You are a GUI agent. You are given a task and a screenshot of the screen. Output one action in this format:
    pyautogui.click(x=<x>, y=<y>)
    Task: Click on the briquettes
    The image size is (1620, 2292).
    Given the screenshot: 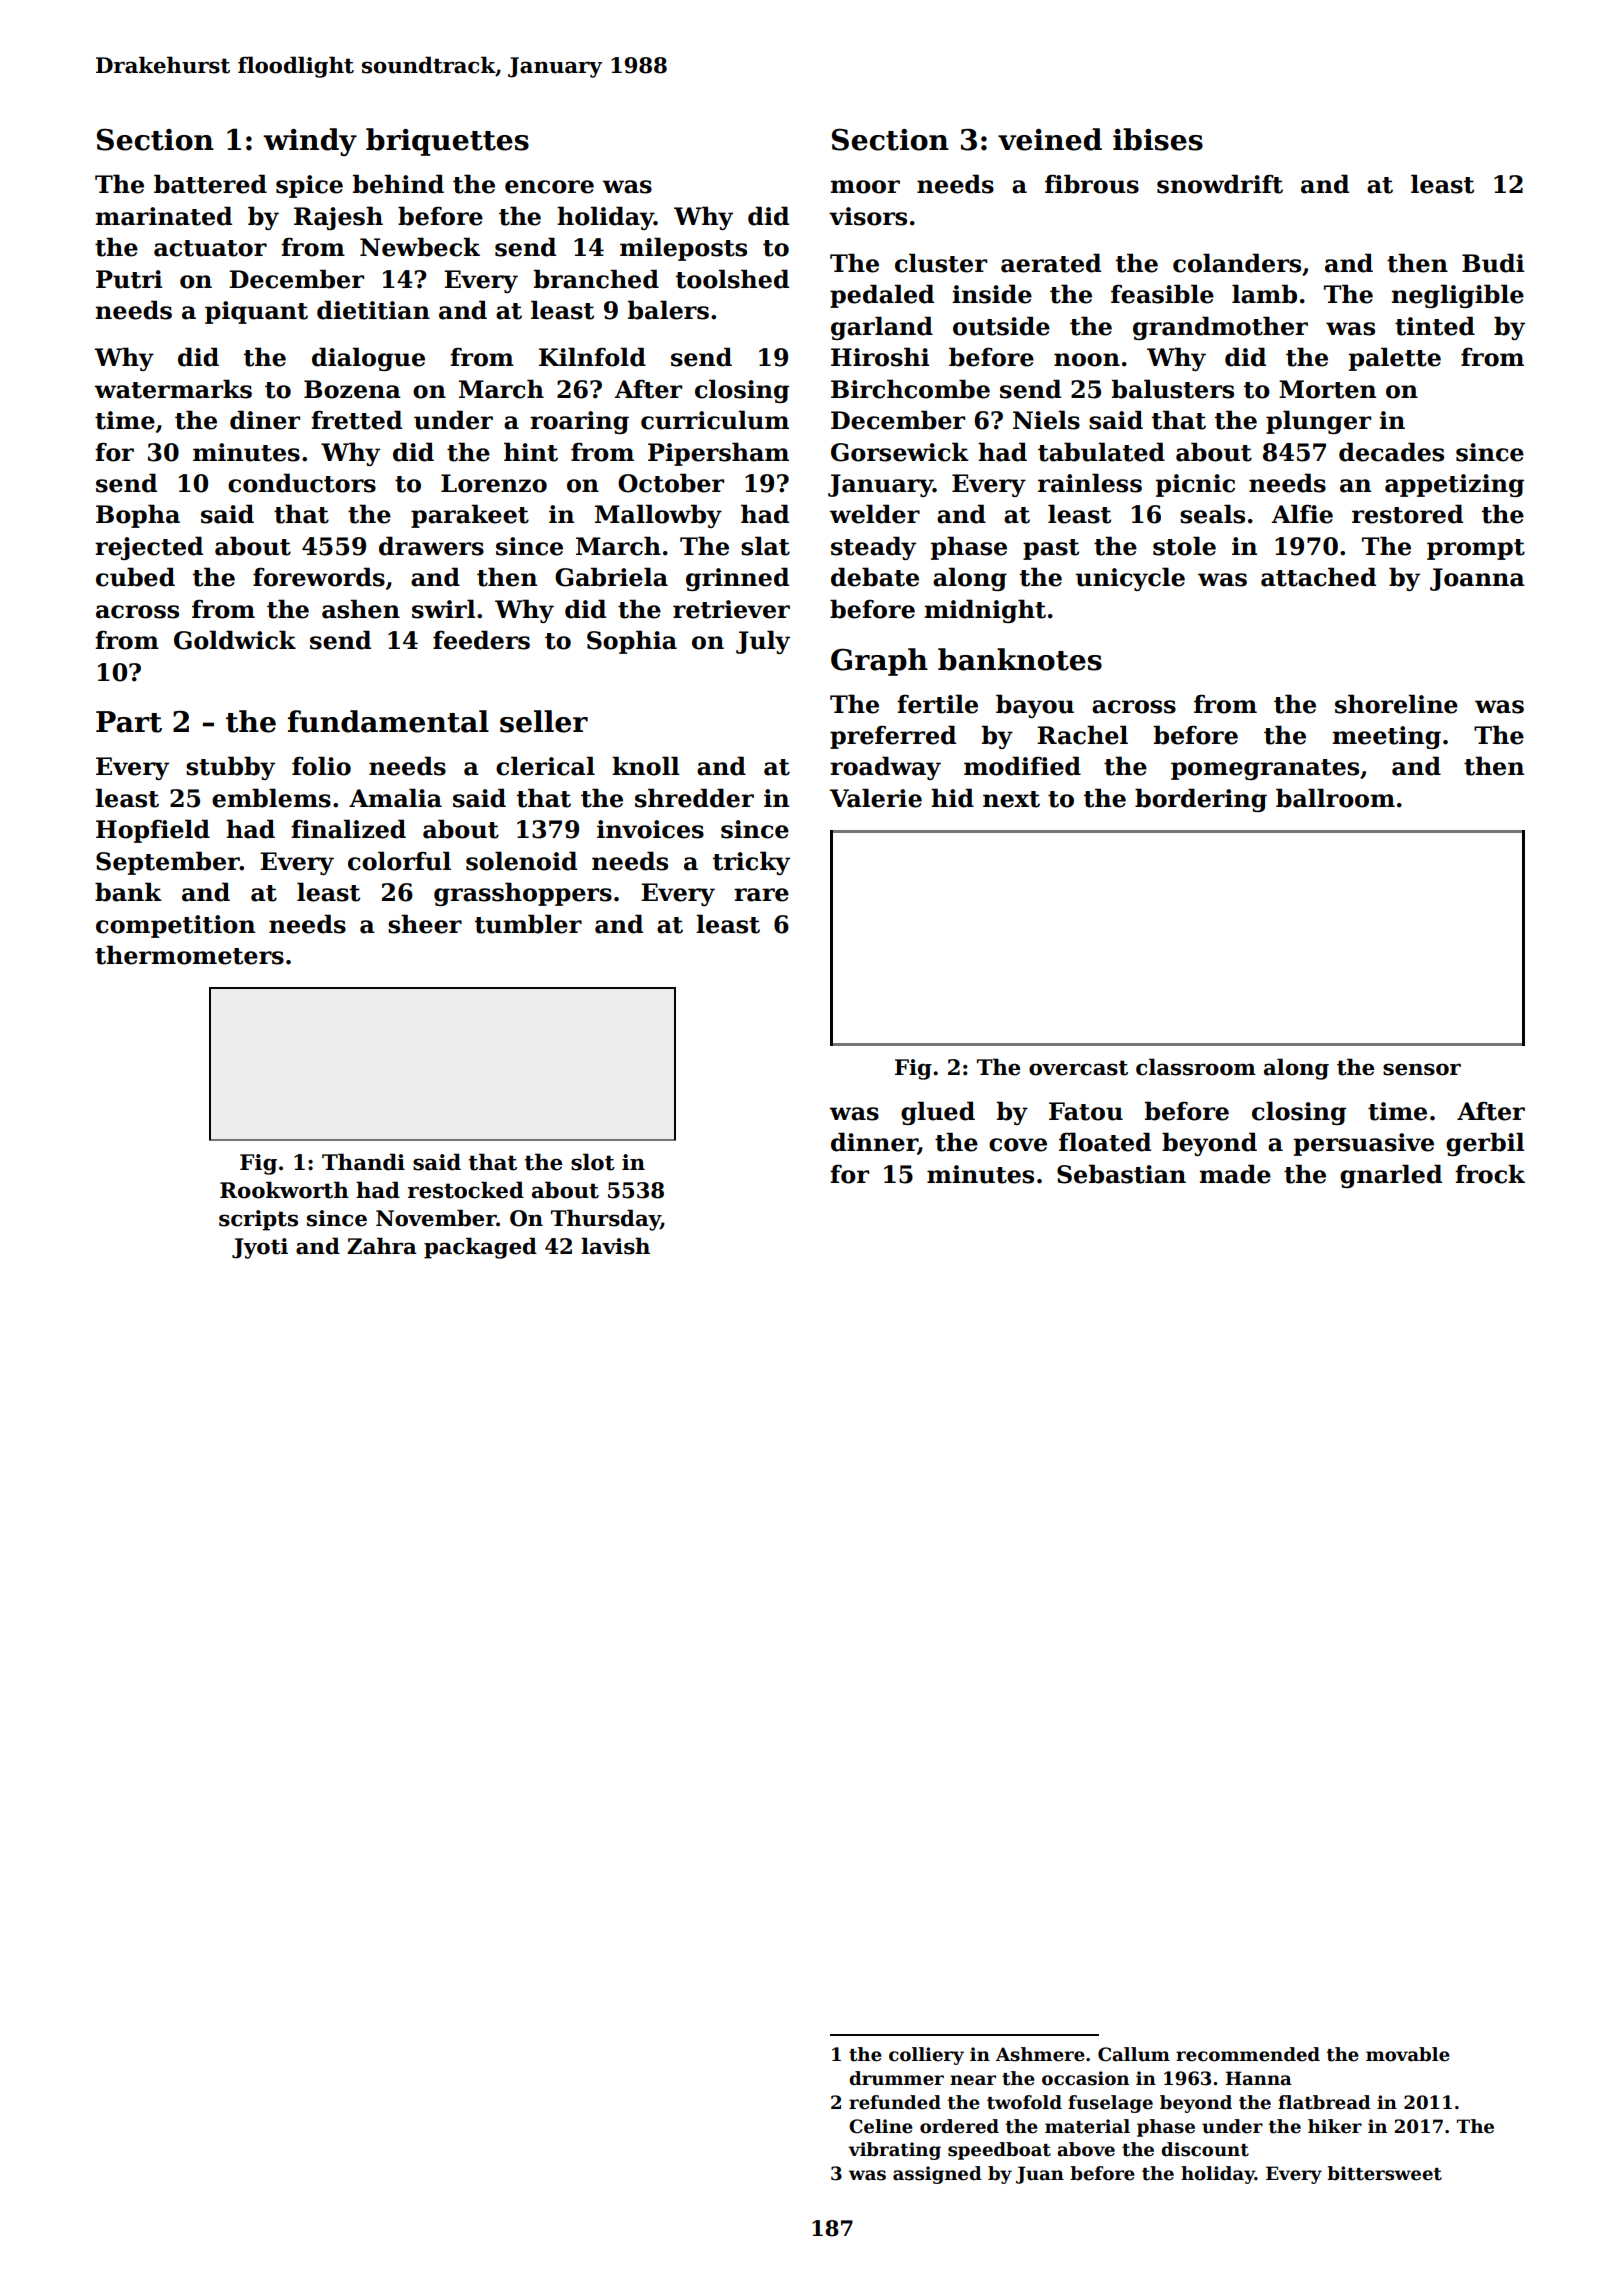 What is the action you would take?
    pyautogui.click(x=447, y=142)
